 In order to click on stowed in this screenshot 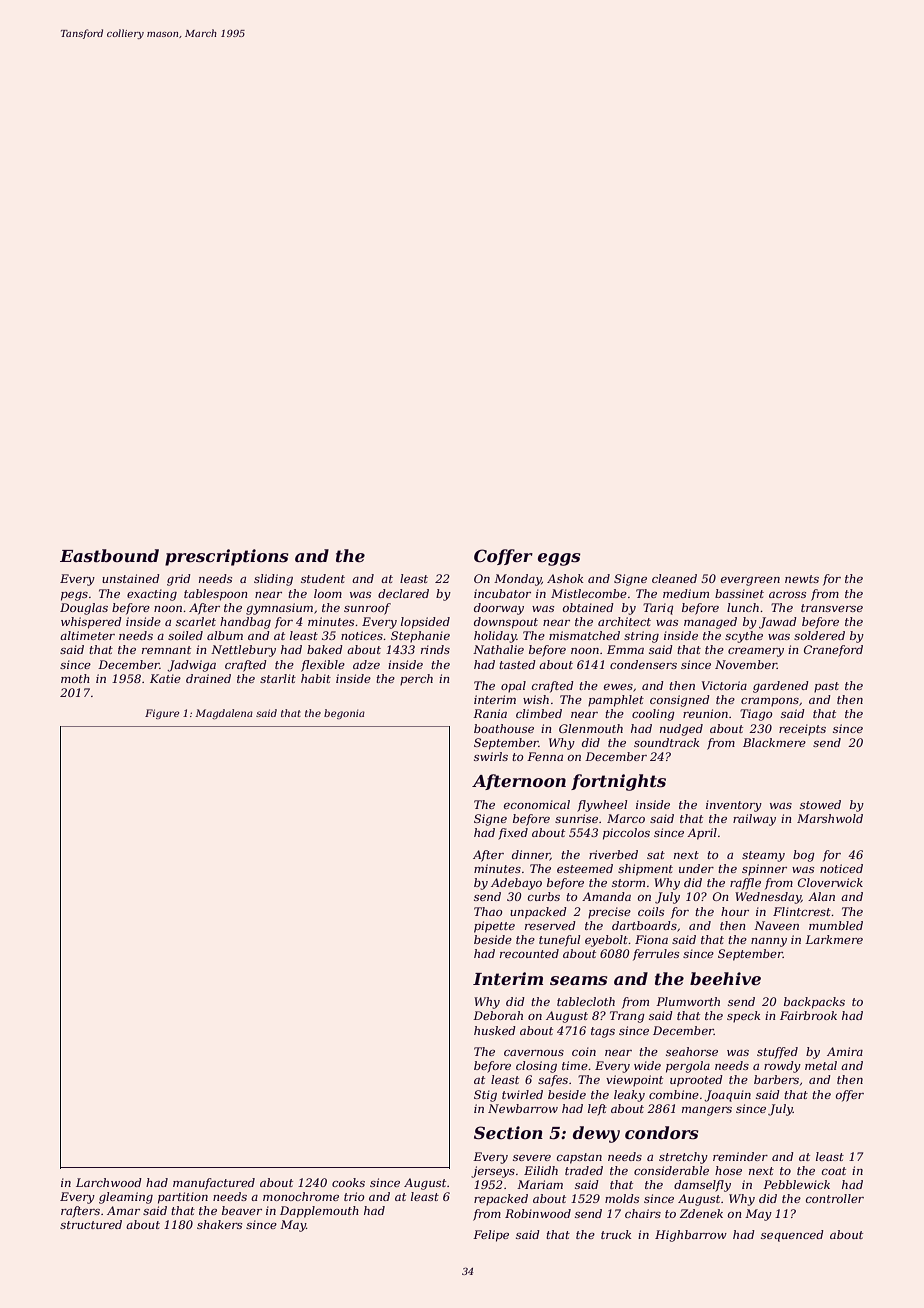, I will do `click(820, 804)`.
